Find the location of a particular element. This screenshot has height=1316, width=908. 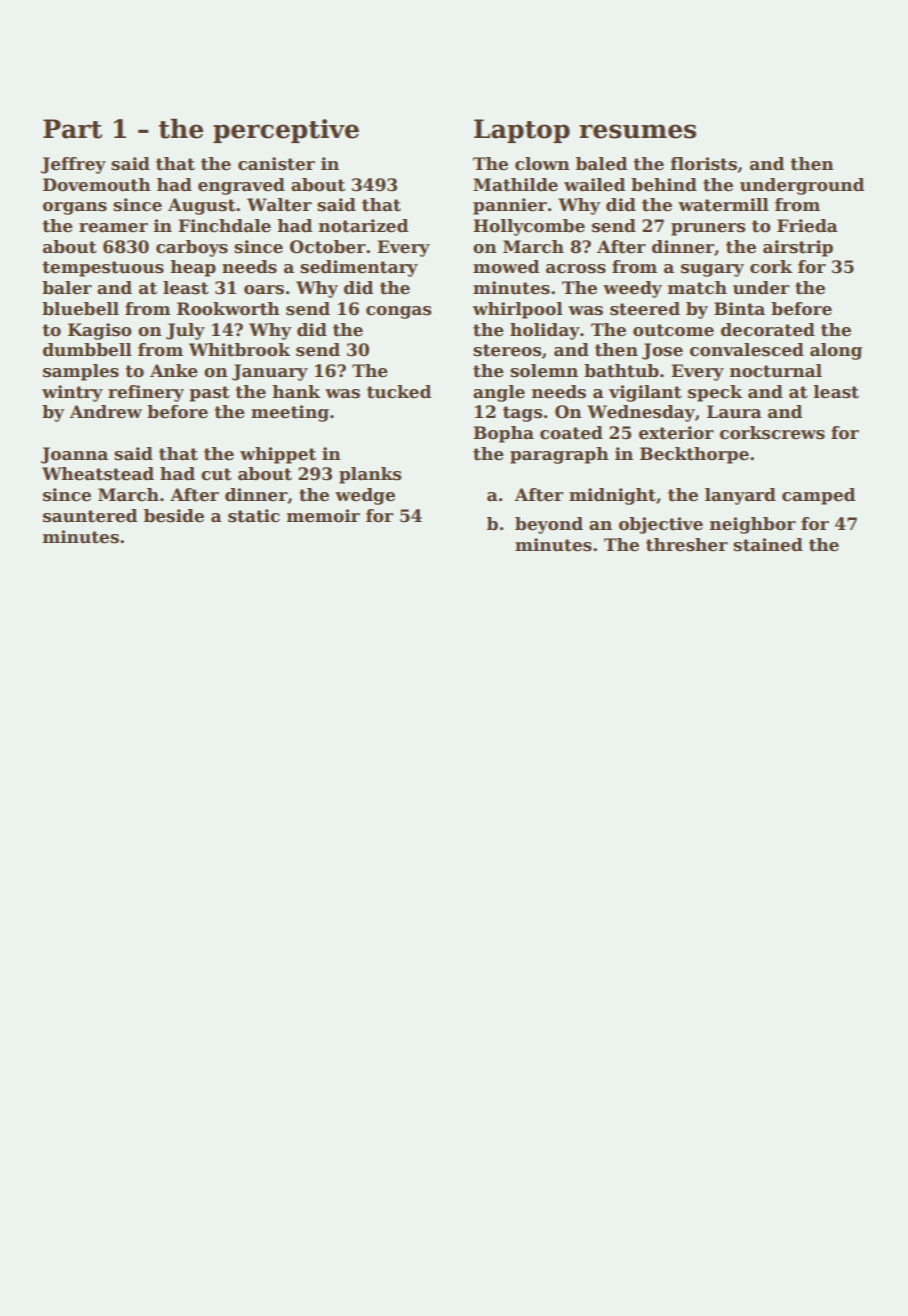

sauntered is located at coordinates (90, 516).
